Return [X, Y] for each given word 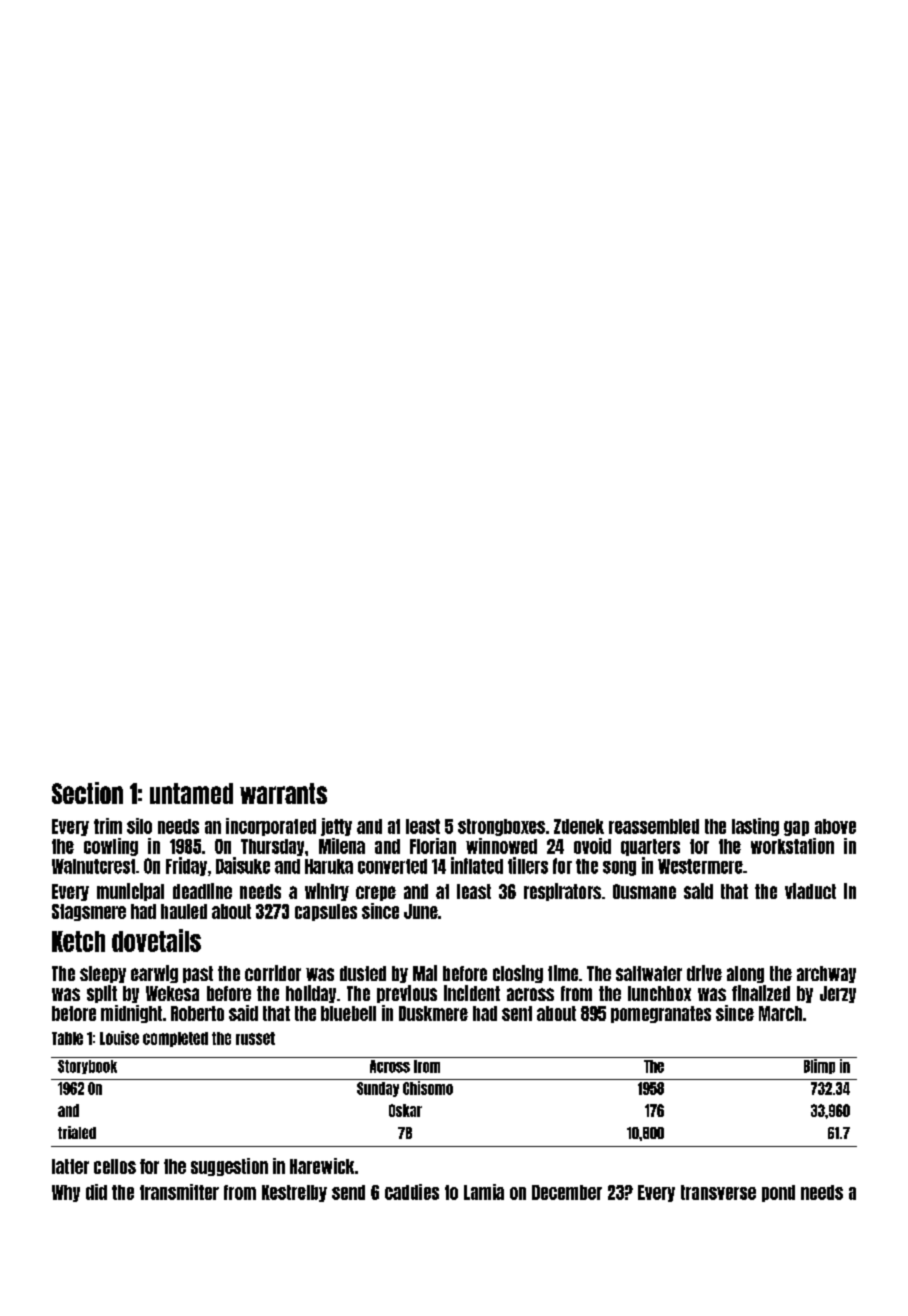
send [348, 1192]
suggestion [229, 1167]
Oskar [405, 1110]
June [421, 911]
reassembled [654, 826]
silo [139, 826]
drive [704, 973]
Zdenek [579, 826]
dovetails [156, 940]
